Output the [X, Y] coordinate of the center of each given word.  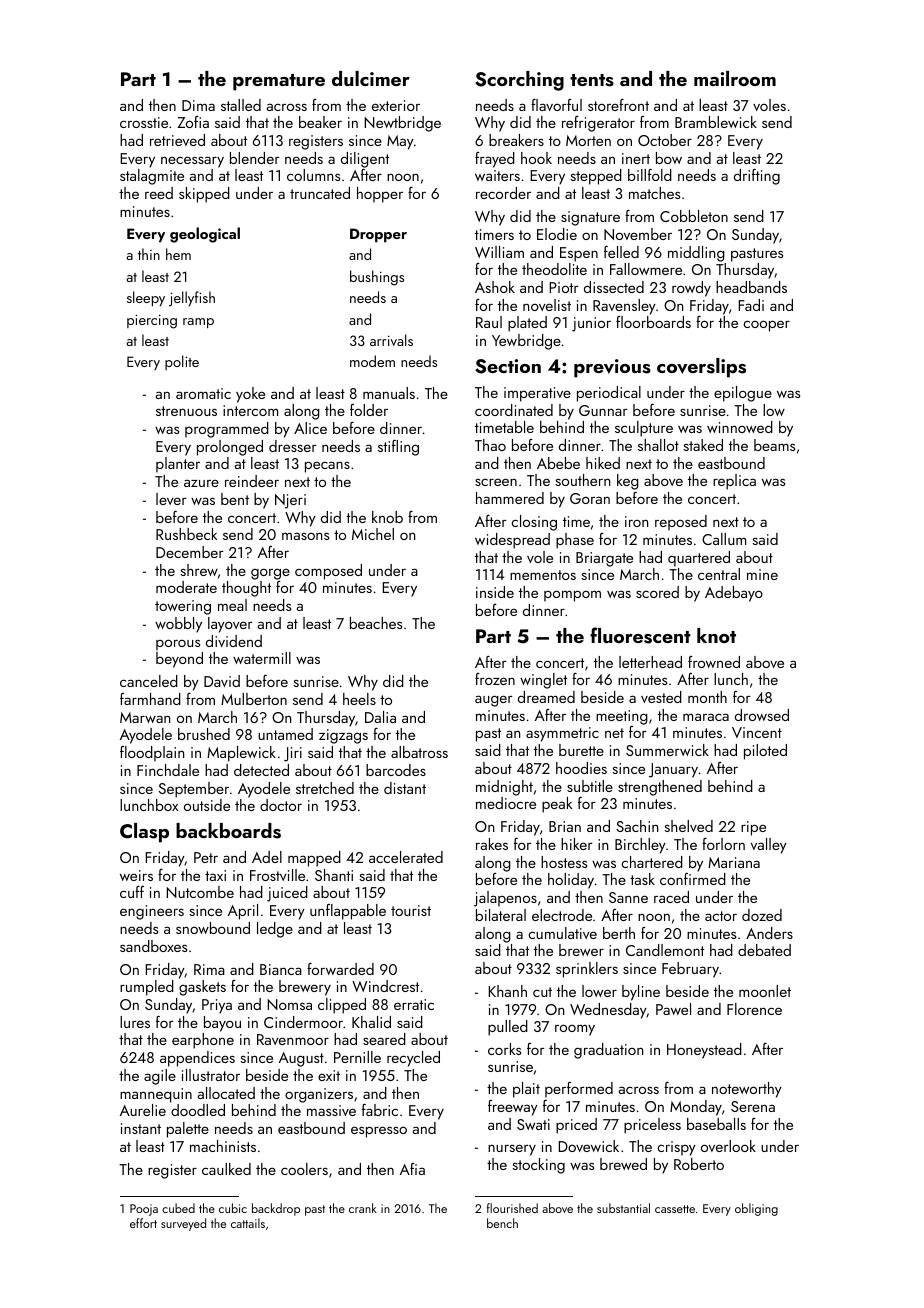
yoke [250, 395]
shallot [658, 445]
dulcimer [371, 78]
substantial [623, 1208]
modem [372, 361]
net [614, 733]
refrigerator [598, 124]
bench [502, 1223]
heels [359, 699]
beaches [376, 623]
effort [143, 1223]
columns [313, 175]
